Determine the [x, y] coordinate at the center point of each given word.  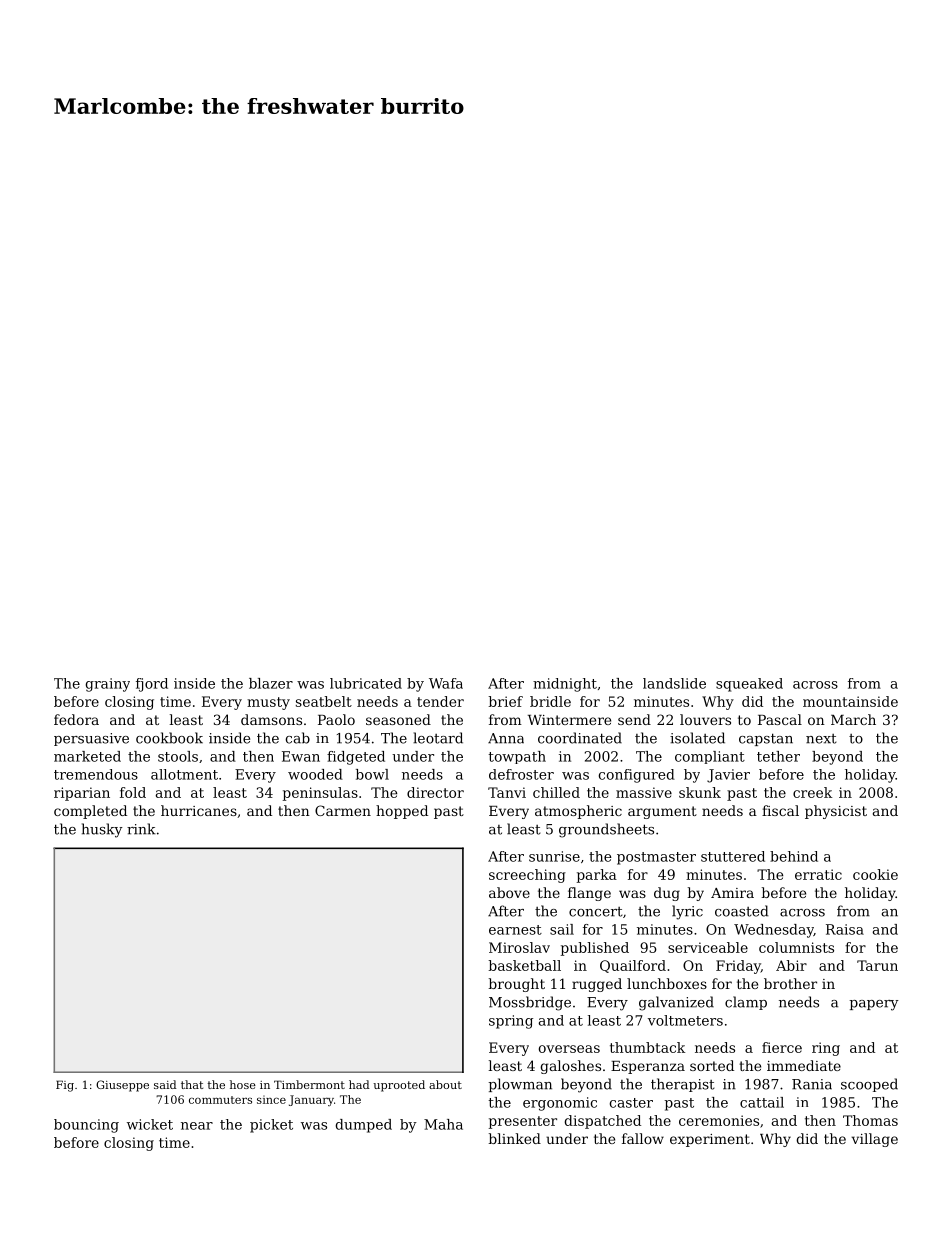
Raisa [845, 929]
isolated [697, 738]
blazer [271, 683]
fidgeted [356, 758]
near [197, 1126]
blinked [515, 1138]
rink [141, 829]
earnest [515, 930]
